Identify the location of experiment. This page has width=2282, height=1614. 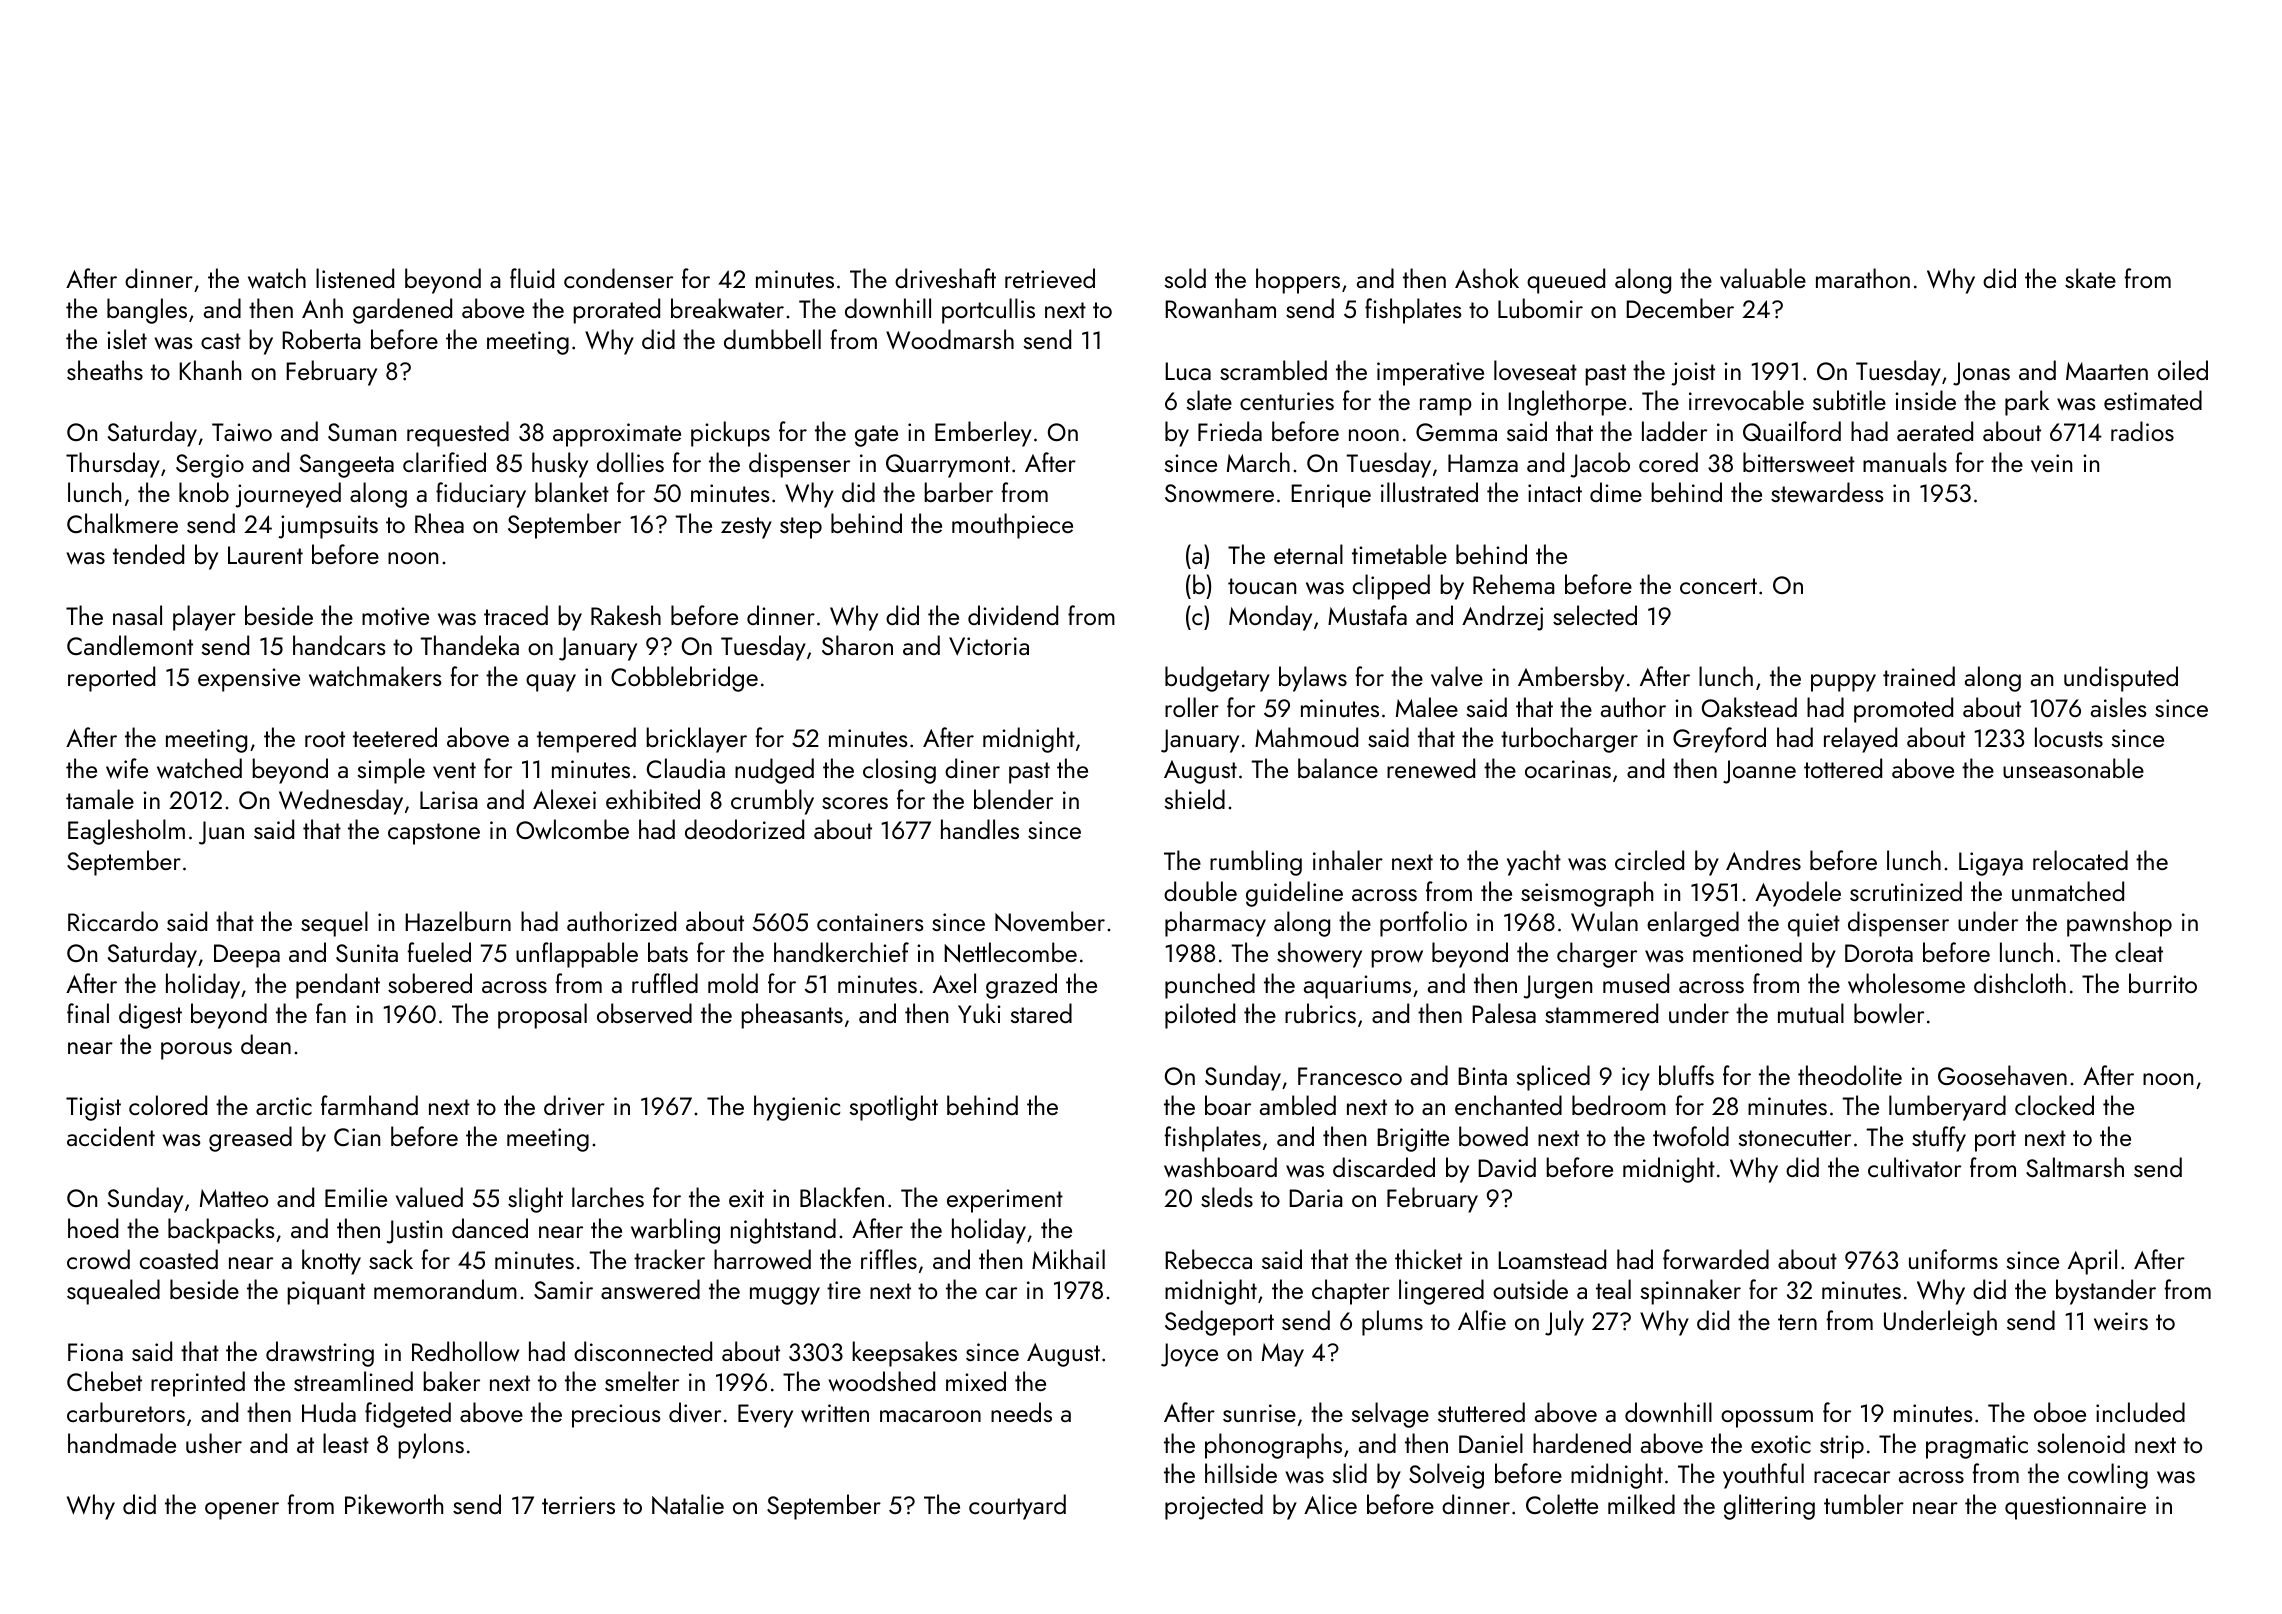
(1005, 1201).
